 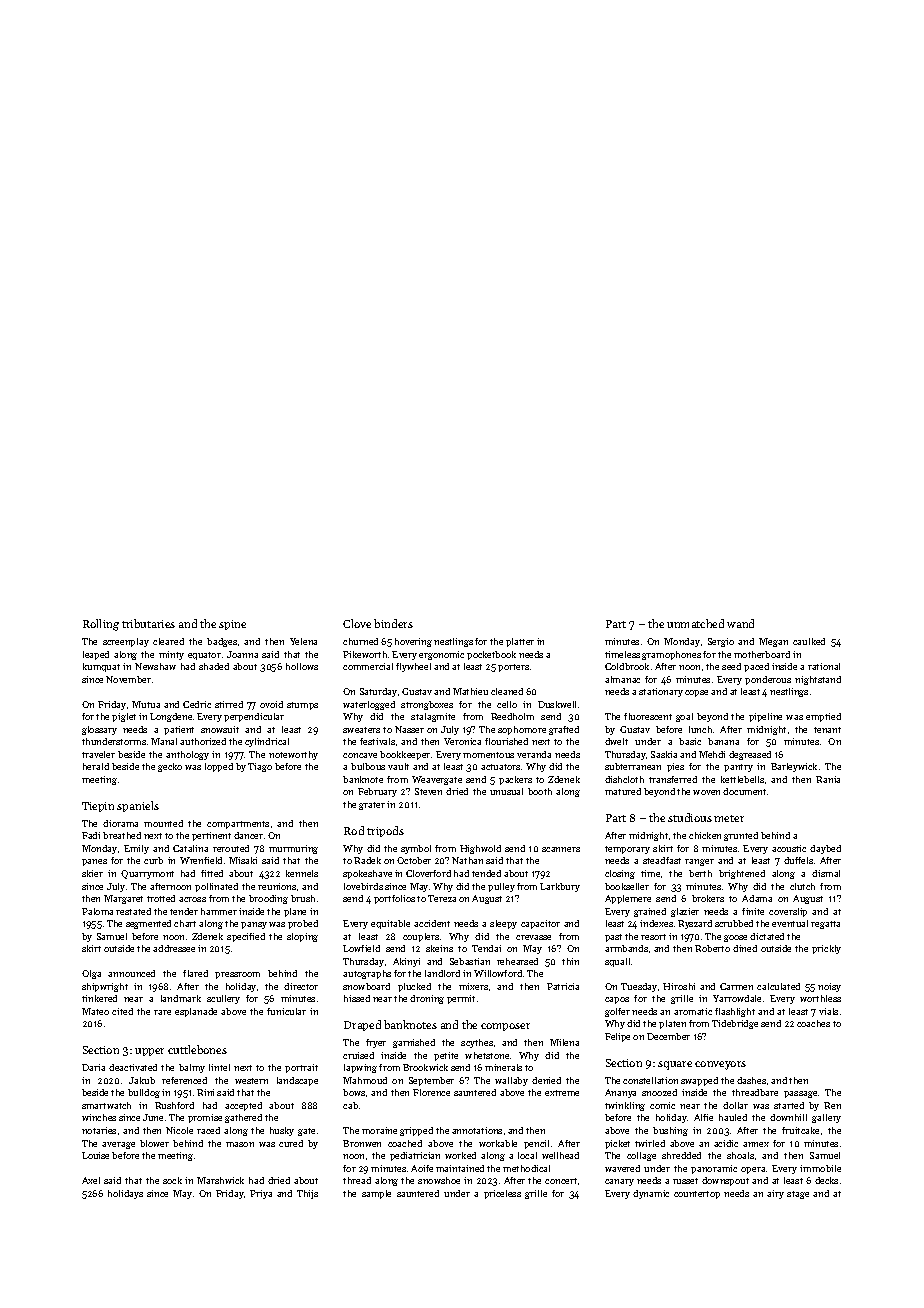 I want to click on nightstand, so click(x=818, y=680).
